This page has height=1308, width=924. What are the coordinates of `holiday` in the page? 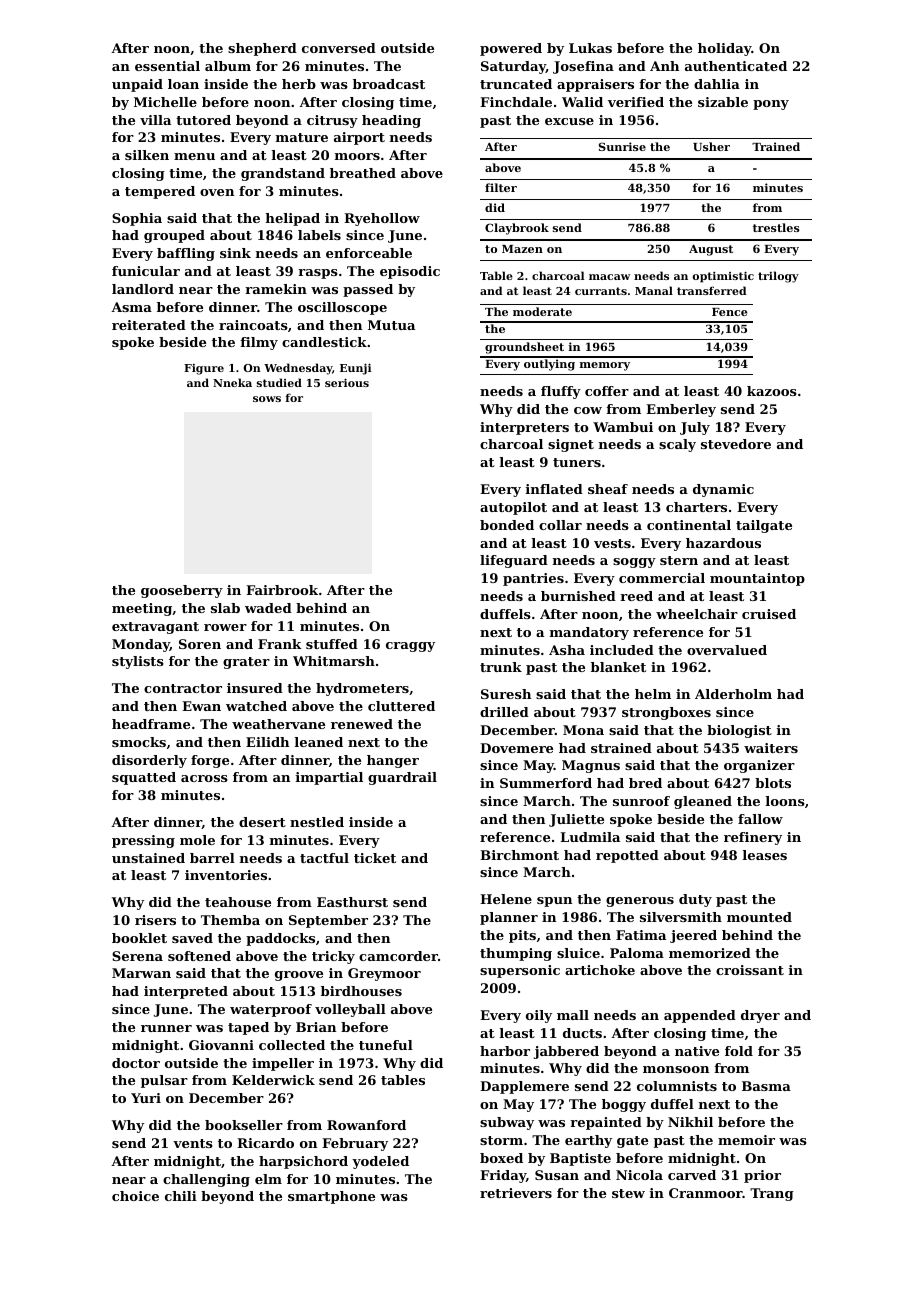 It's located at (724, 49).
